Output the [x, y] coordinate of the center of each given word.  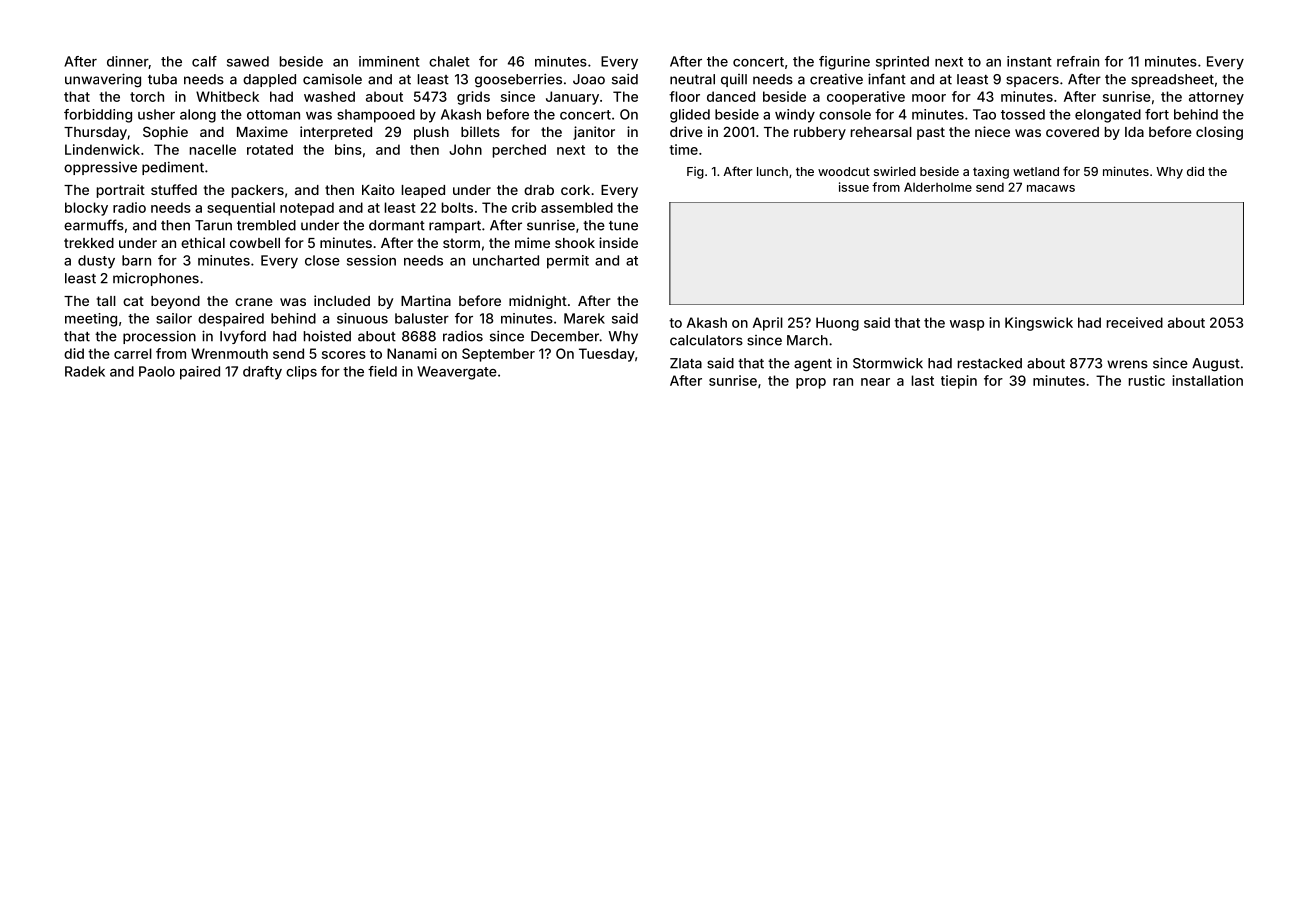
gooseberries [518, 81]
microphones [156, 279]
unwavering [103, 80]
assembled [577, 207]
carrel [133, 353]
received [1135, 322]
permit [568, 262]
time [683, 149]
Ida [1134, 132]
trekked [89, 243]
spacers [1032, 81]
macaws [1051, 188]
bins [348, 149]
